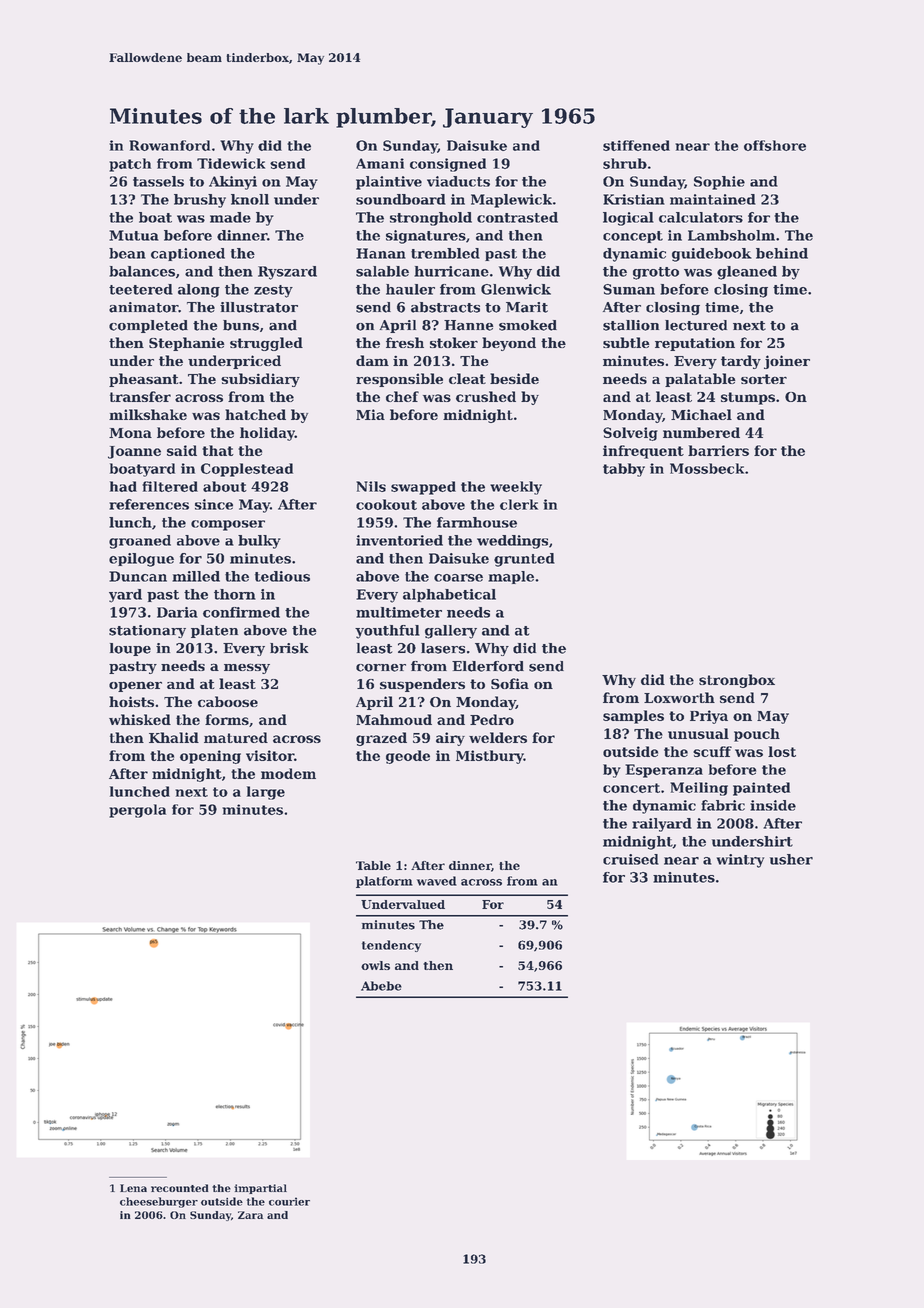  I want to click on stoker, so click(454, 342).
